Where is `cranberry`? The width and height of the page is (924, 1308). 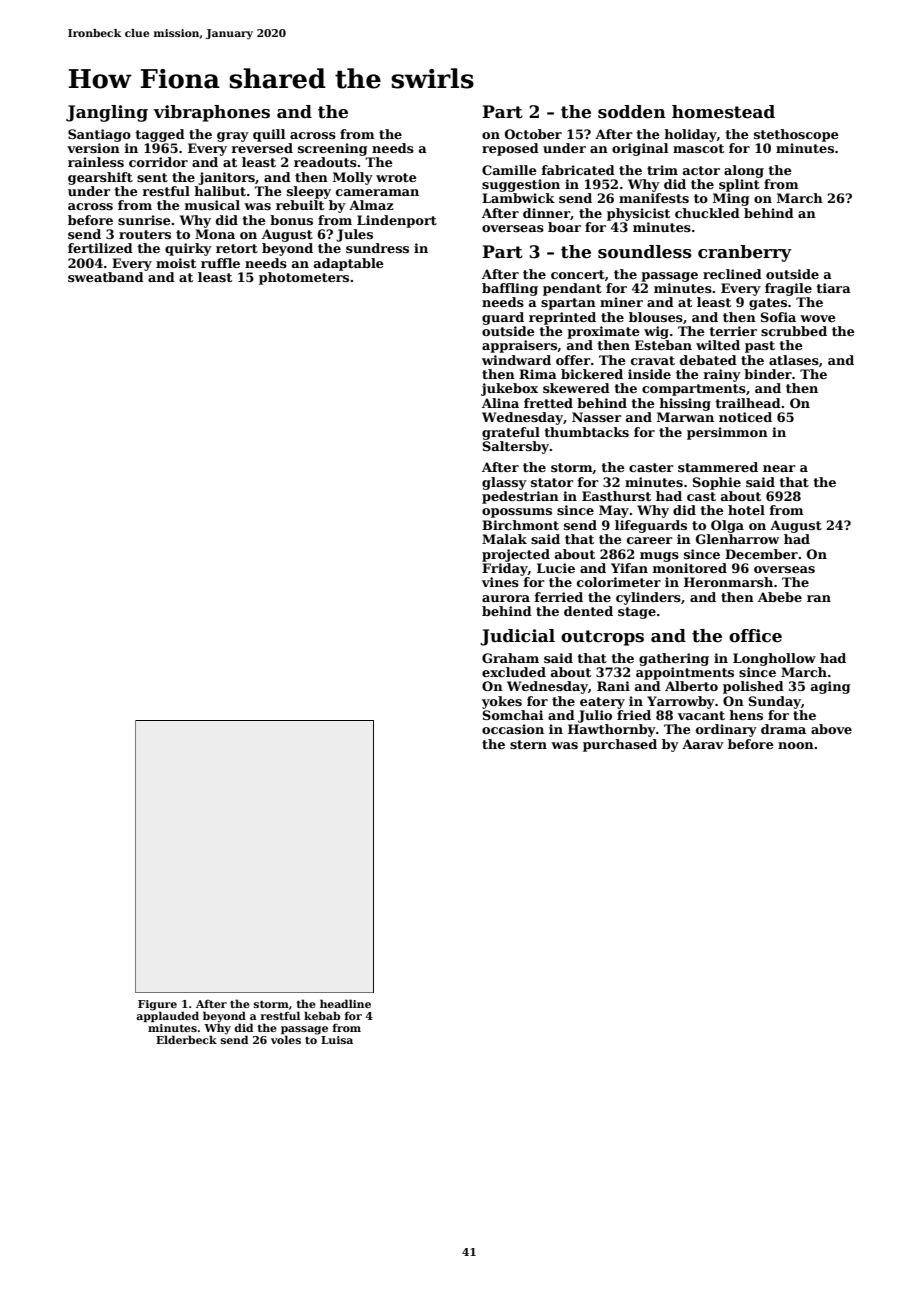
cranberry is located at coordinates (745, 253).
